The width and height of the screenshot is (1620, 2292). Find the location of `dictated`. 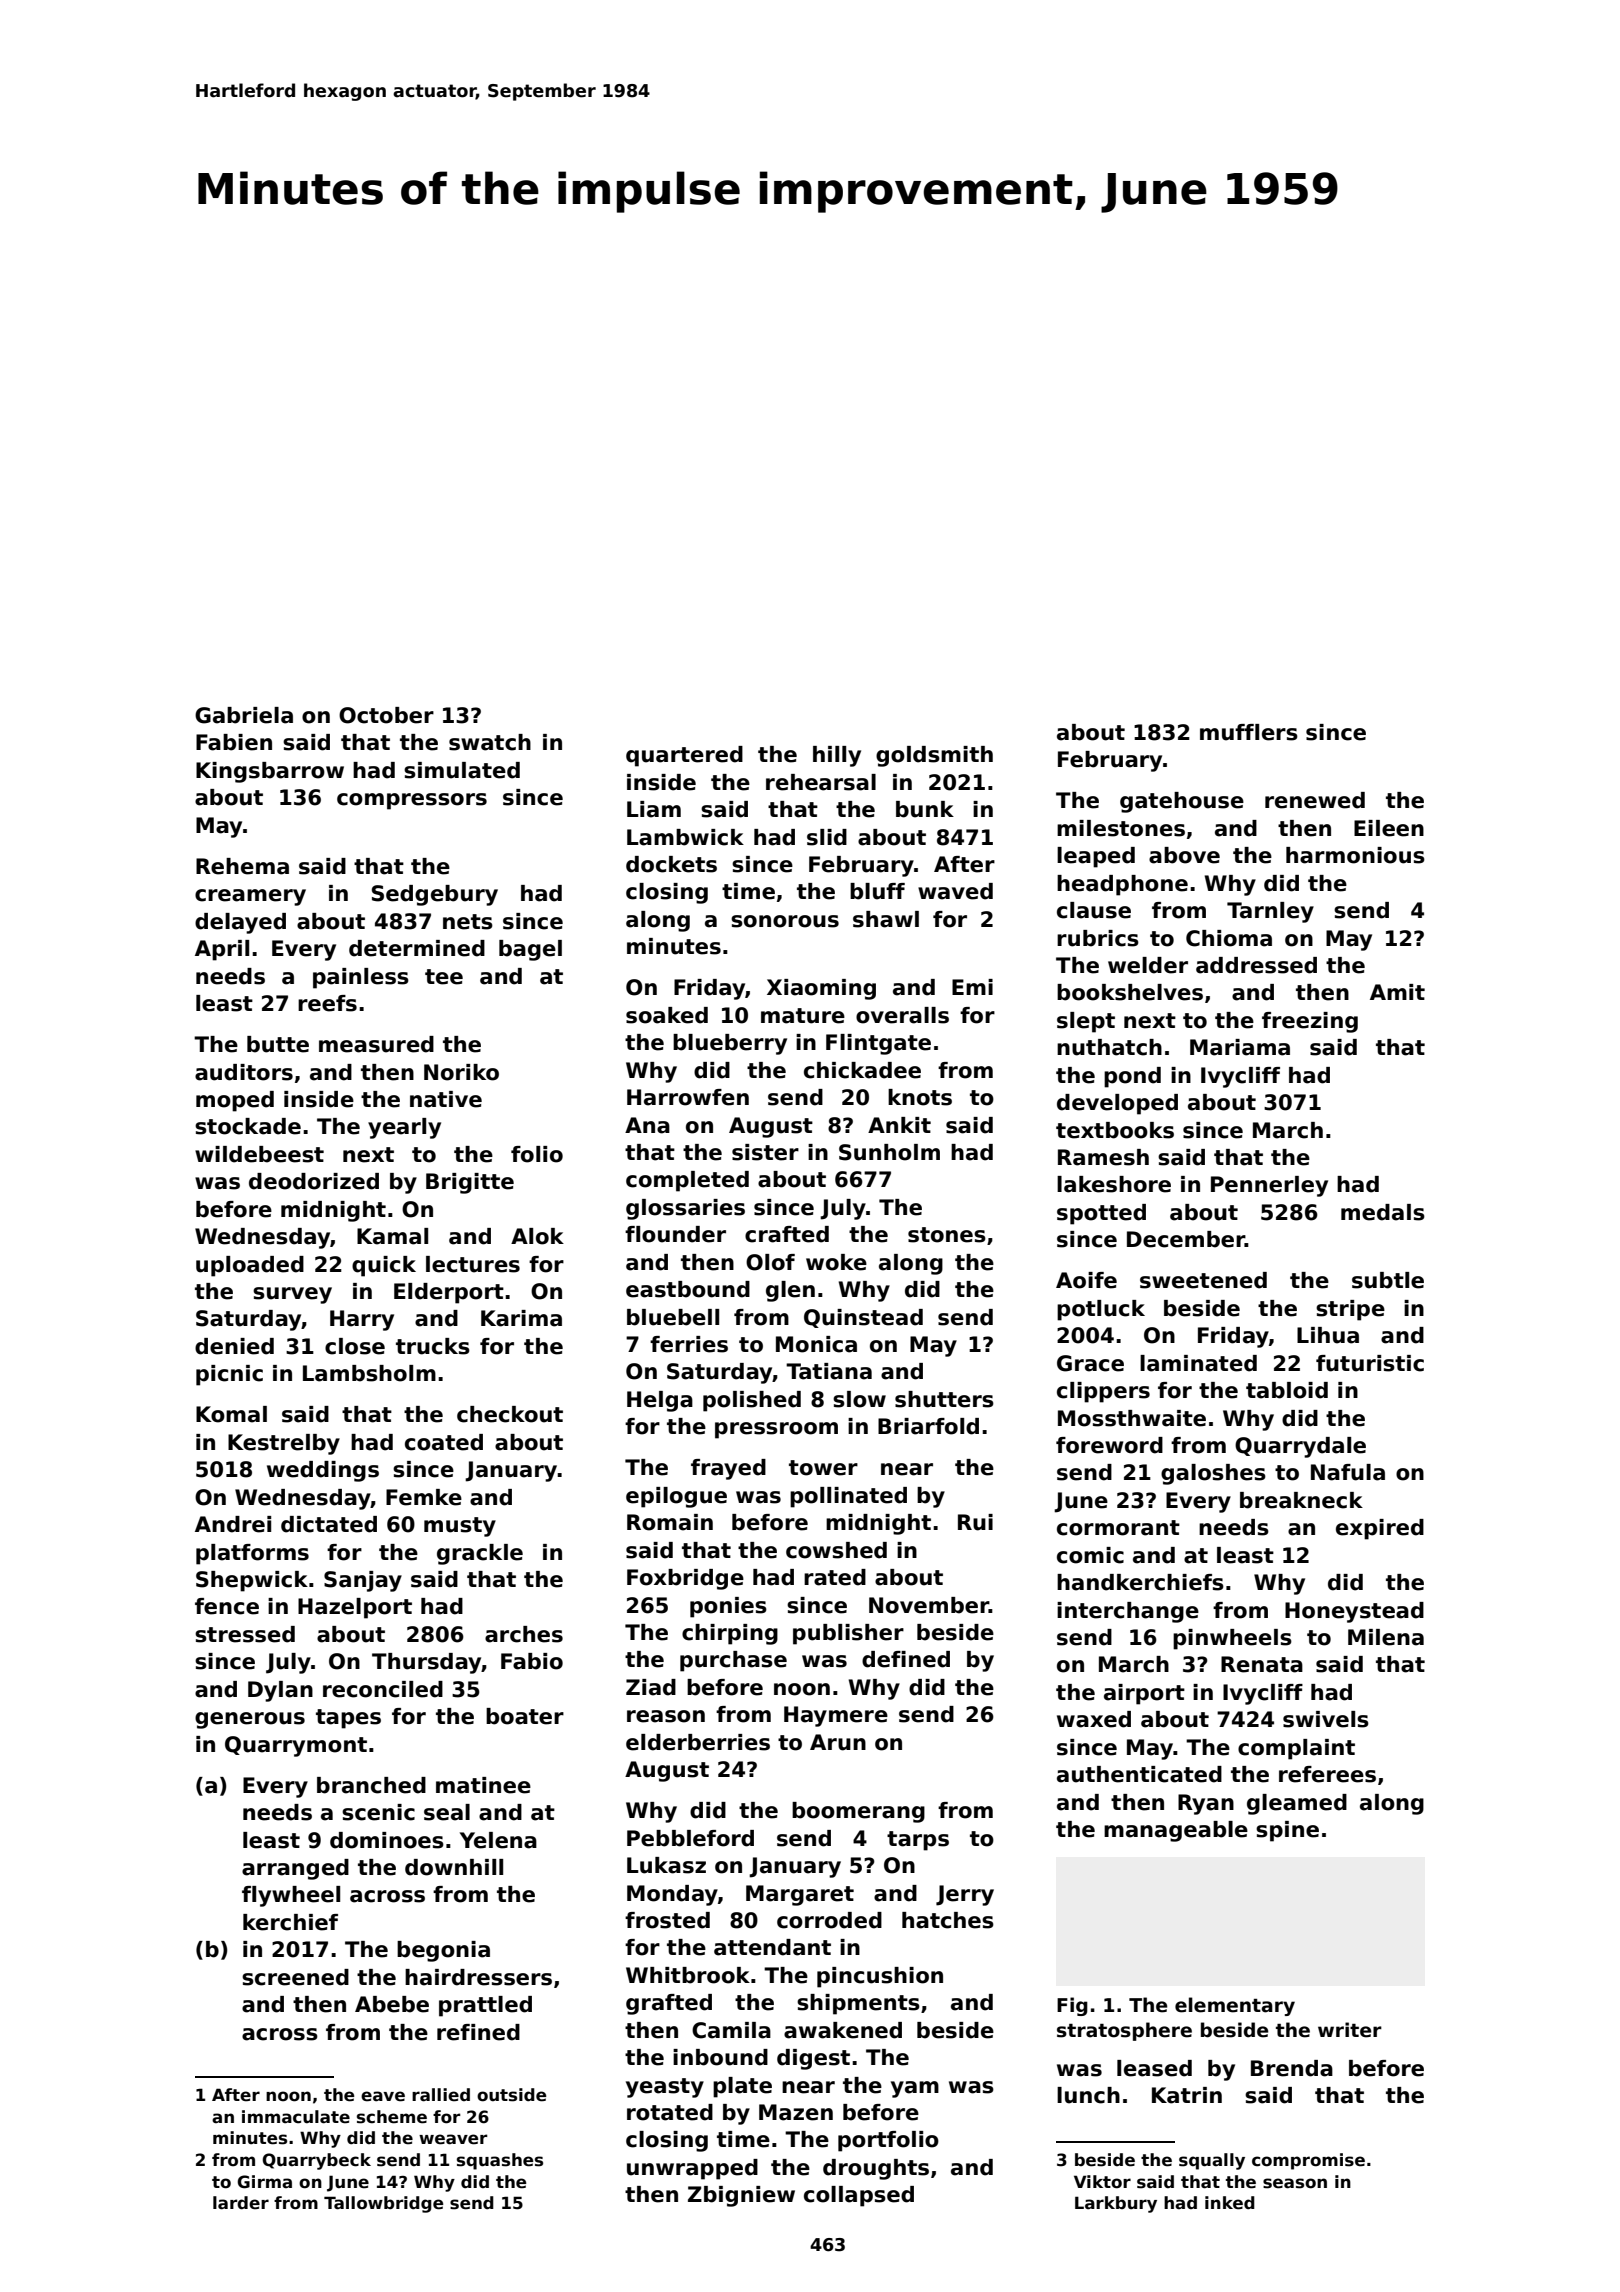

dictated is located at coordinates (329, 1524).
